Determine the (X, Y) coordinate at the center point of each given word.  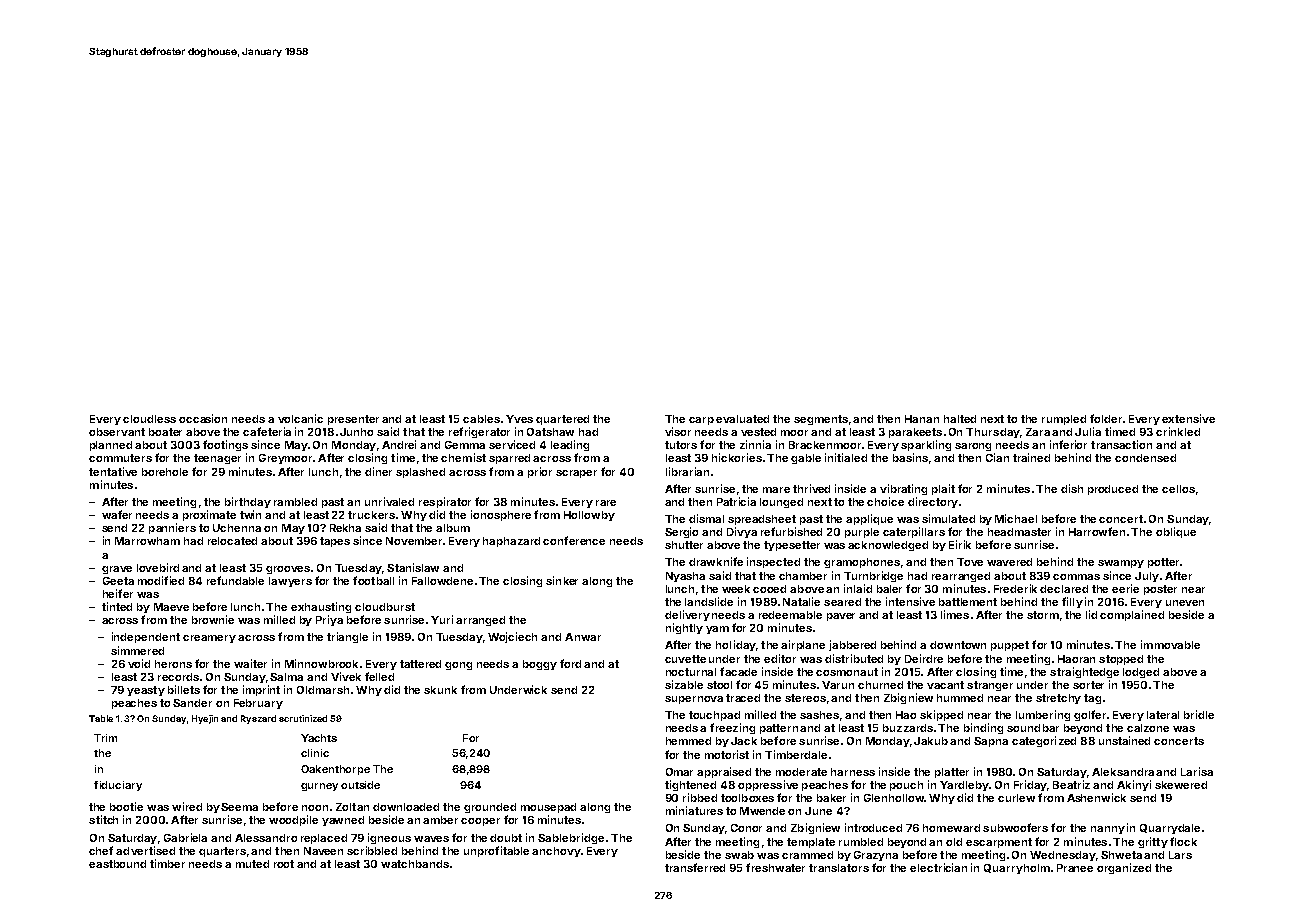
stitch (103, 819)
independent (146, 637)
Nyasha (685, 577)
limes (955, 614)
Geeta (118, 581)
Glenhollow (894, 798)
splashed (420, 473)
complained (1132, 615)
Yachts (319, 738)
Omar (679, 772)
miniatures (694, 810)
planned (111, 446)
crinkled (1178, 431)
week (736, 589)
